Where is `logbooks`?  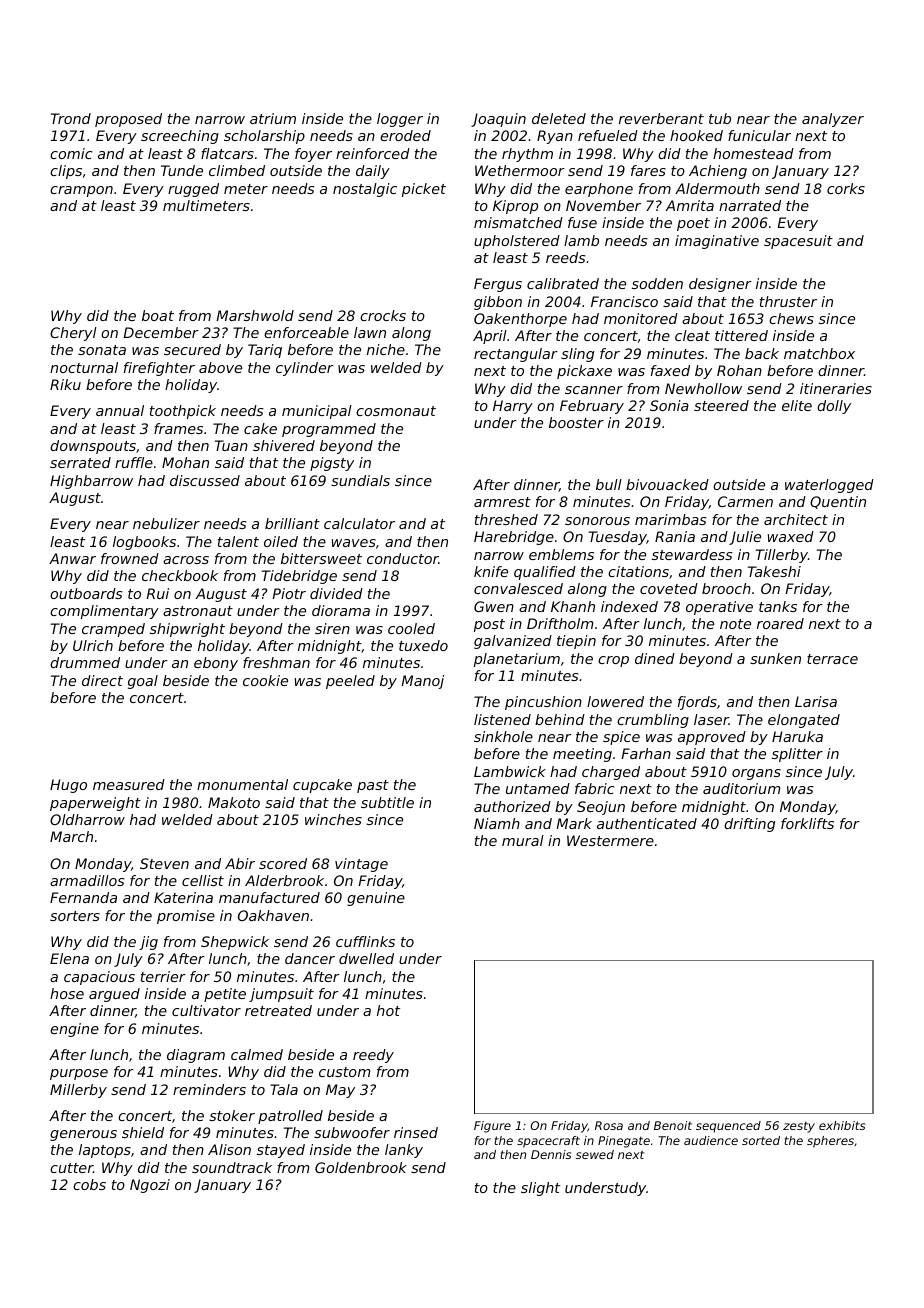
logbooks is located at coordinates (144, 543).
